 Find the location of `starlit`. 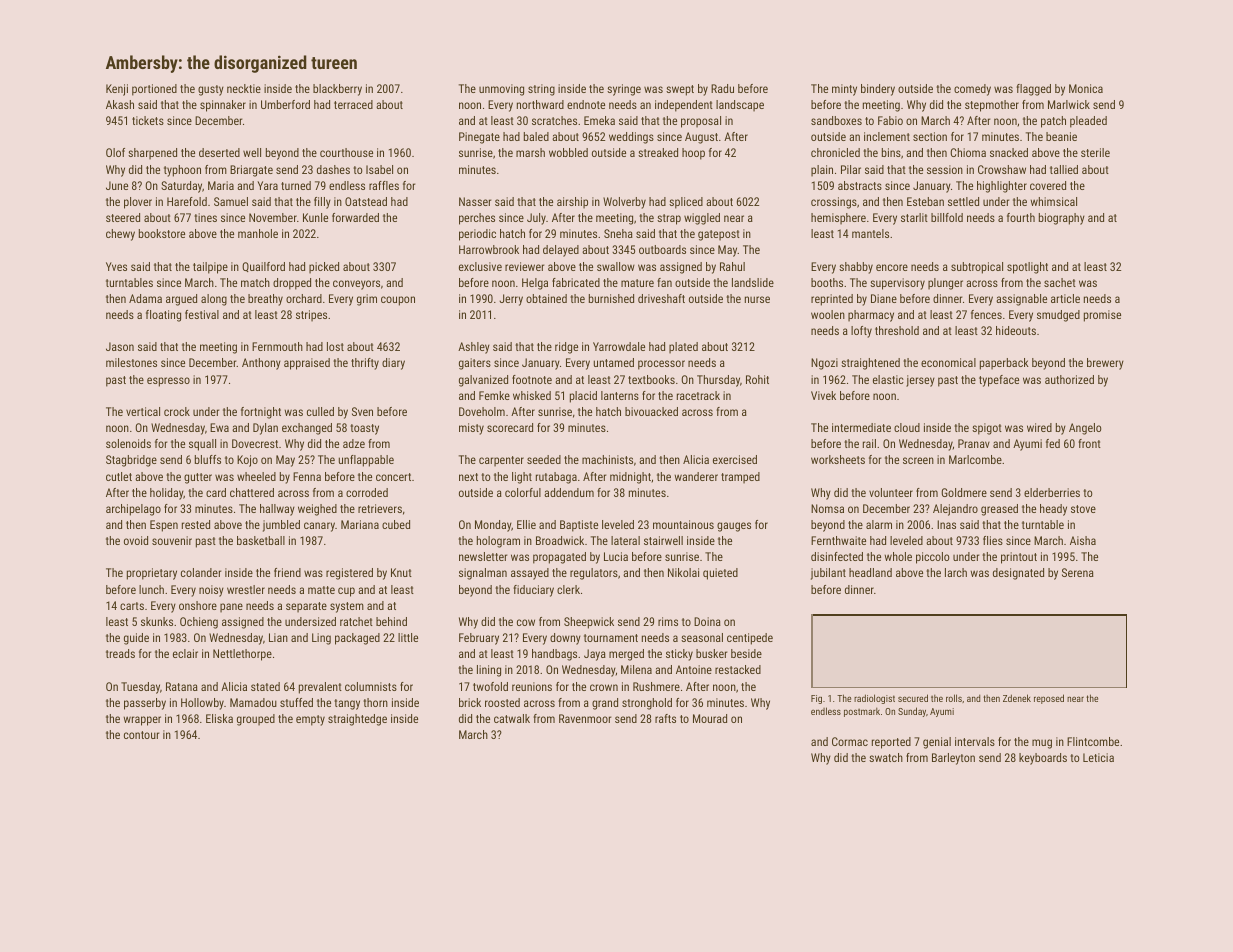

starlit is located at coordinates (914, 217).
